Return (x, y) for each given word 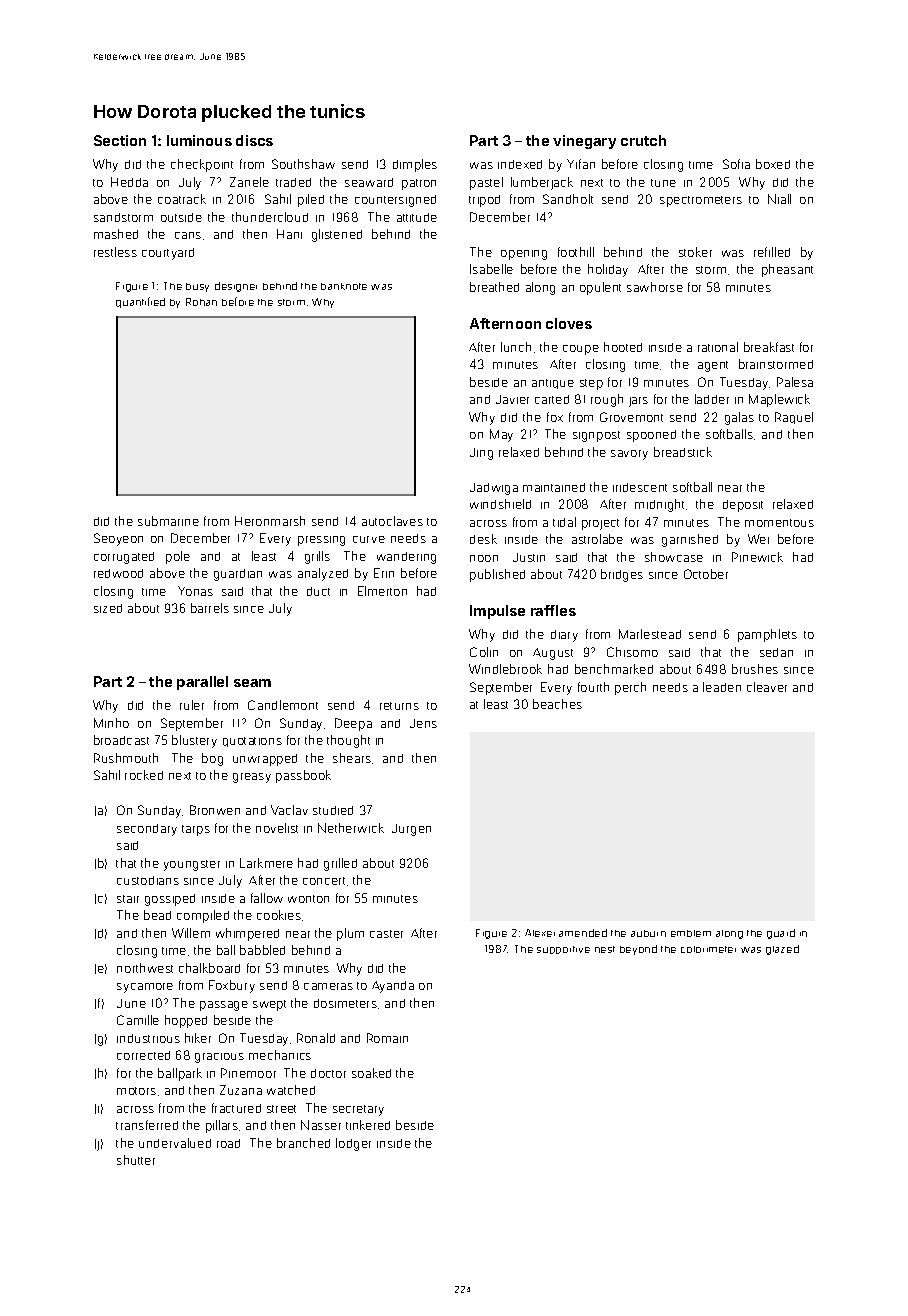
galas (739, 418)
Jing (481, 454)
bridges (622, 575)
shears (352, 758)
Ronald (316, 1038)
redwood (118, 573)
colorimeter (708, 949)
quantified (140, 302)
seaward (369, 182)
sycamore (145, 988)
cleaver (767, 687)
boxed (773, 164)
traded (293, 182)
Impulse (497, 612)
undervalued (175, 1143)
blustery (194, 741)
